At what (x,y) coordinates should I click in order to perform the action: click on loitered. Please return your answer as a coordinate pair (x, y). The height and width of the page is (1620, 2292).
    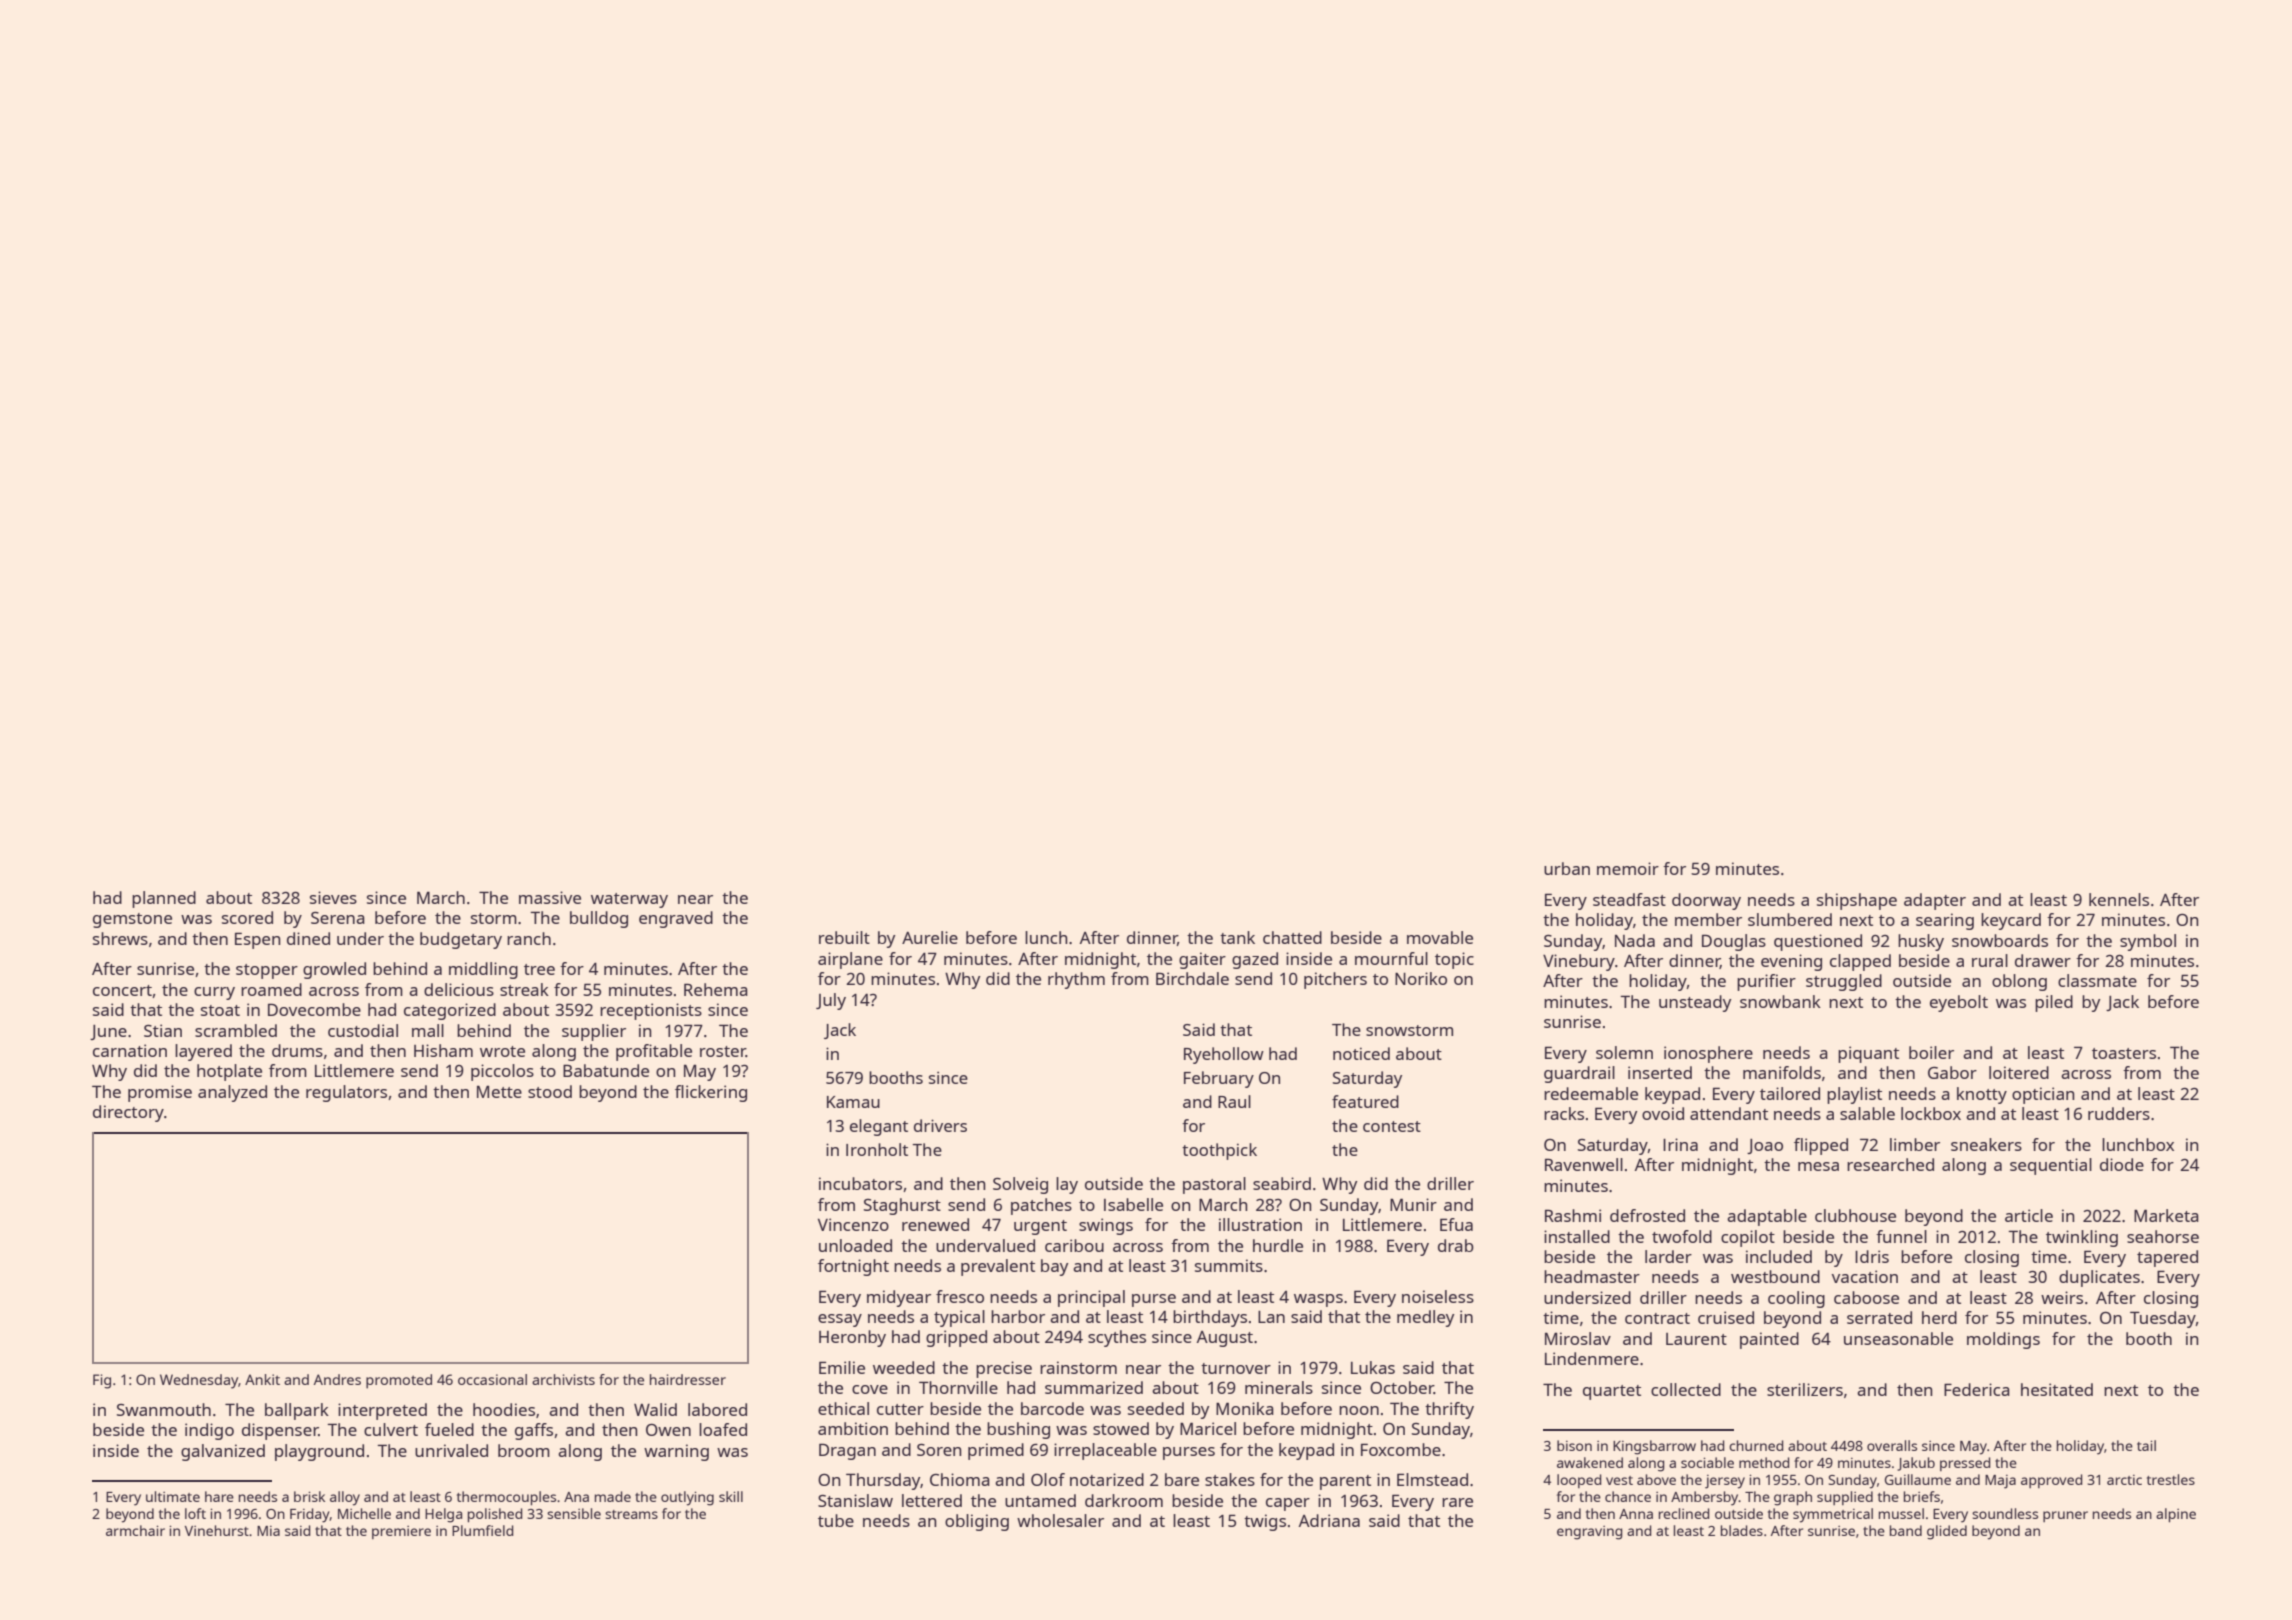
    Looking at the image, I should click on (2019, 1072).
